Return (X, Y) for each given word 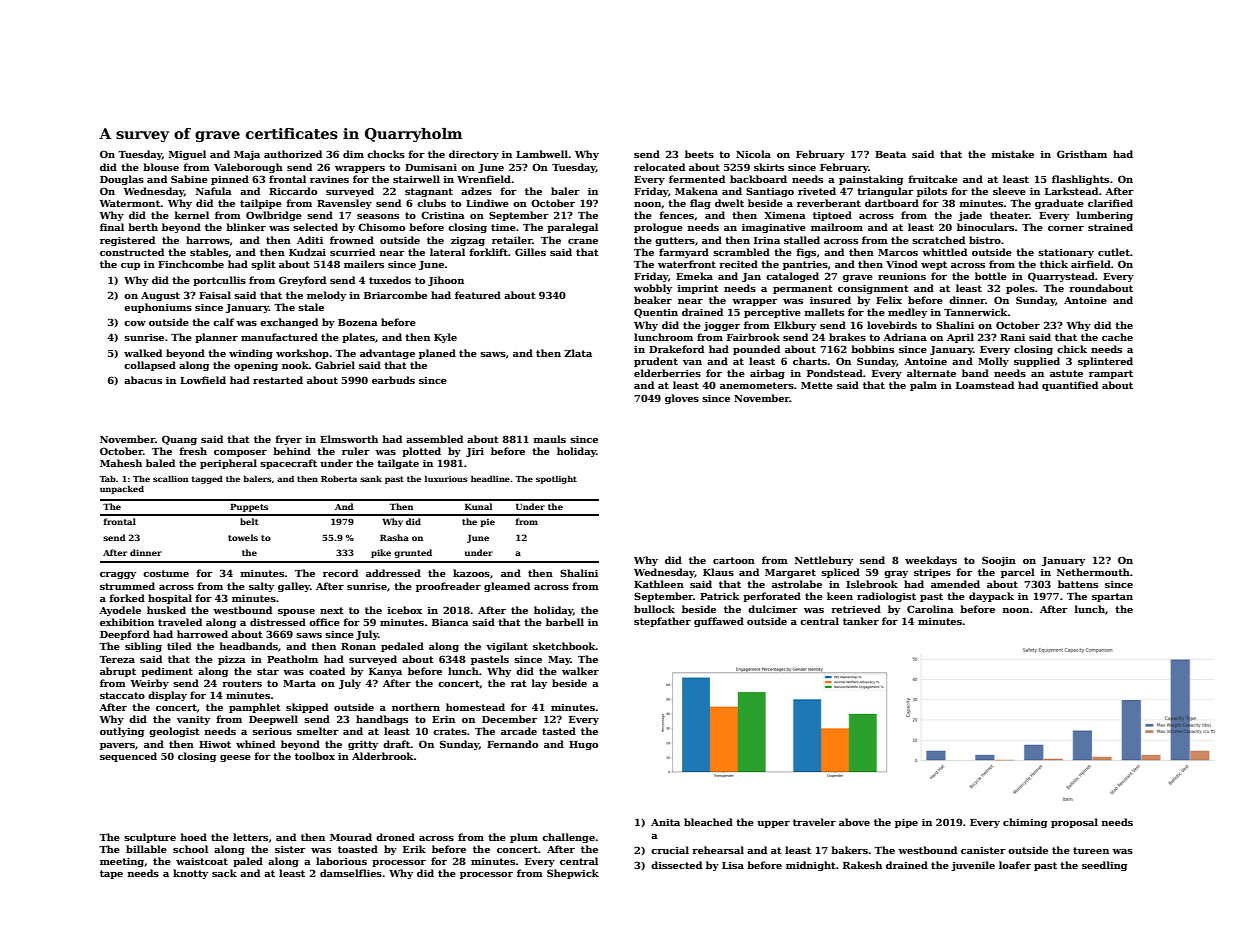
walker (580, 671)
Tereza (117, 659)
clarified (1110, 203)
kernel (192, 215)
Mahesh (121, 463)
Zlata (578, 353)
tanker (861, 621)
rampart (1111, 374)
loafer (1015, 865)
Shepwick (573, 874)
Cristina (443, 215)
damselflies (351, 873)
